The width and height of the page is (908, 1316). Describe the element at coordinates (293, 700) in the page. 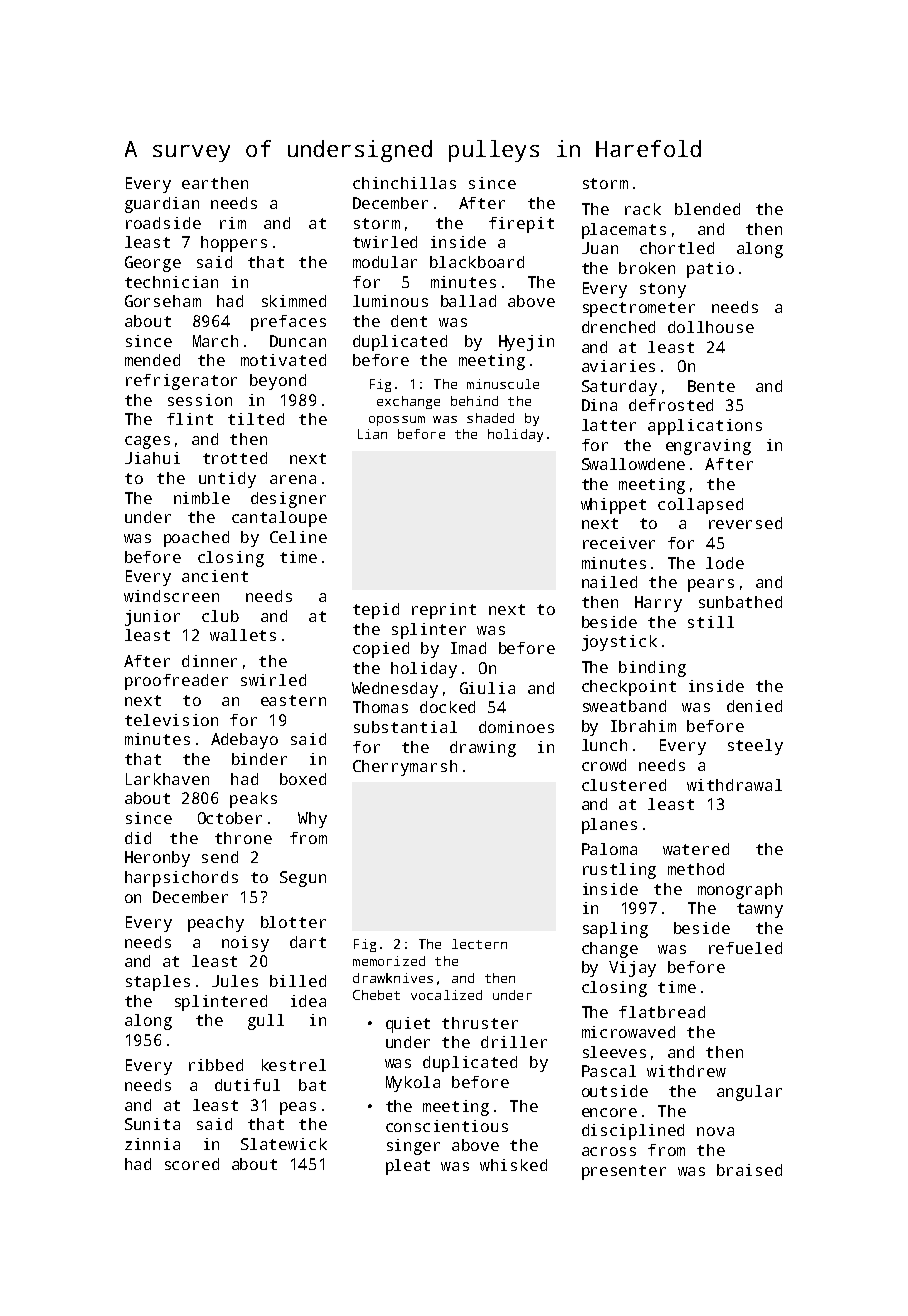

I see `eastern` at that location.
